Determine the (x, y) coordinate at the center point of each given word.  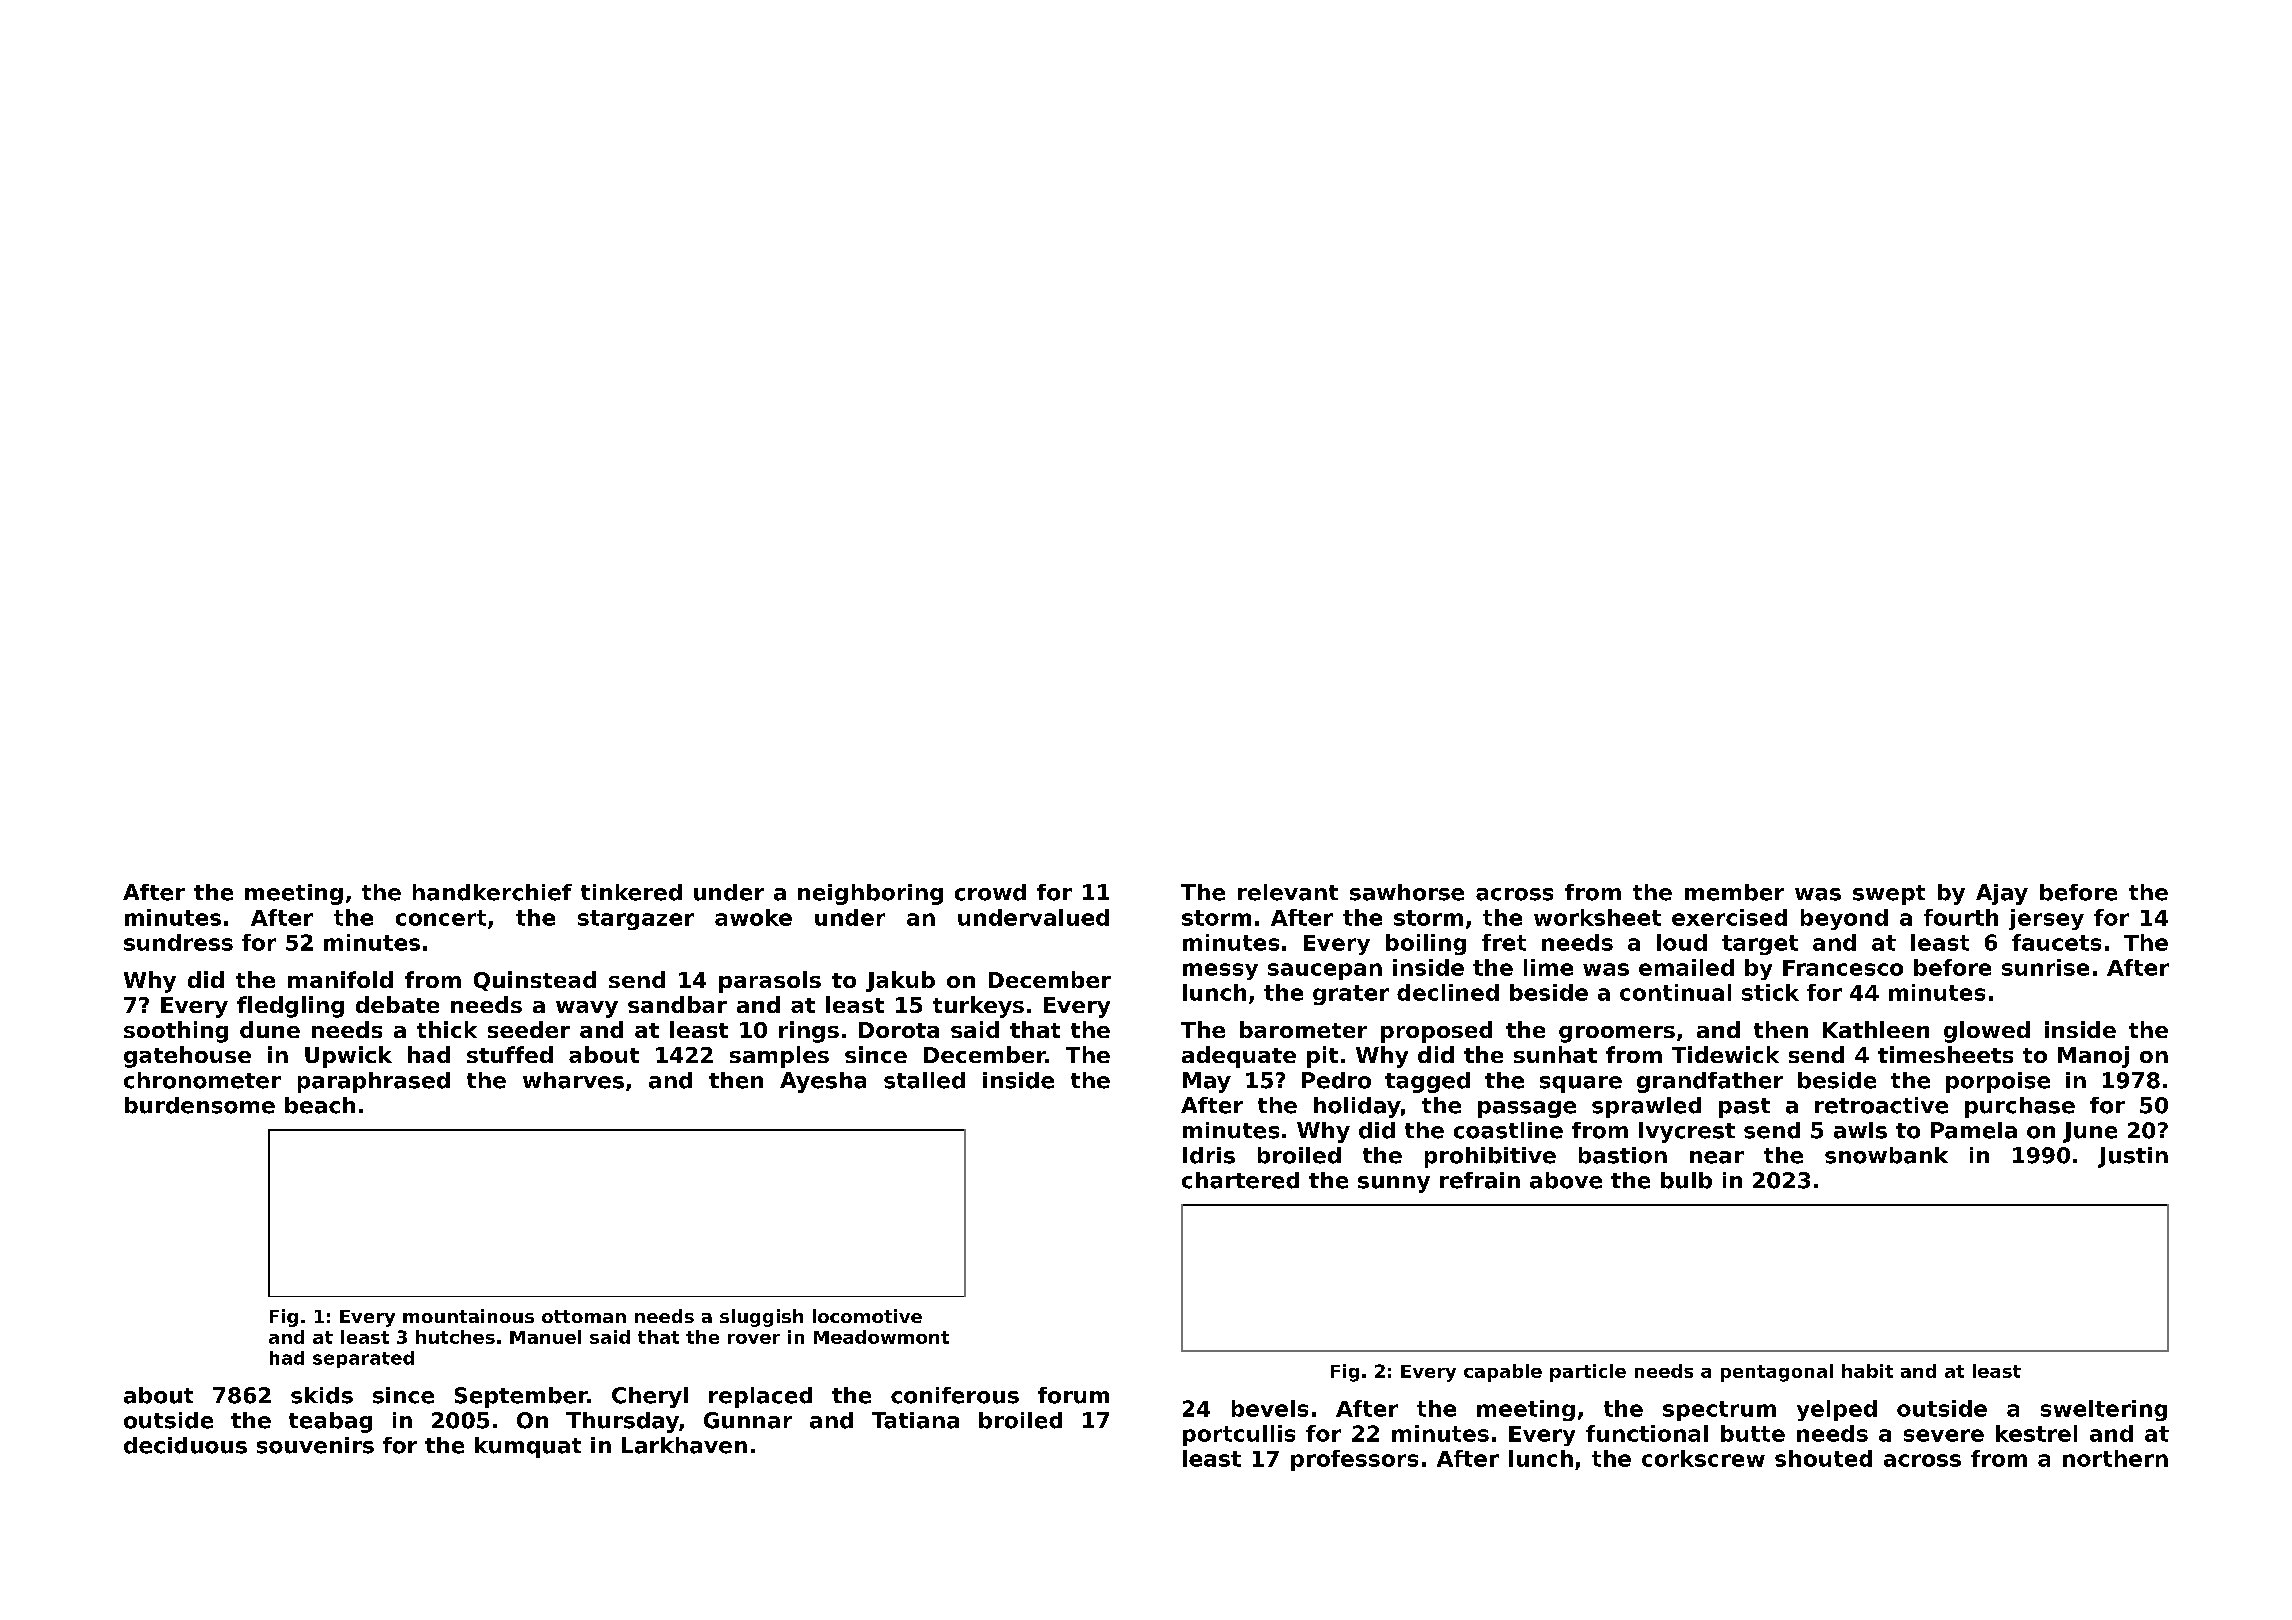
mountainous (468, 1316)
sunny (1394, 1184)
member (1734, 892)
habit (1867, 1371)
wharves (573, 1080)
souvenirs (315, 1445)
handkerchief (492, 892)
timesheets (1945, 1054)
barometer (1303, 1029)
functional (1647, 1433)
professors (1354, 1460)
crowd (990, 892)
